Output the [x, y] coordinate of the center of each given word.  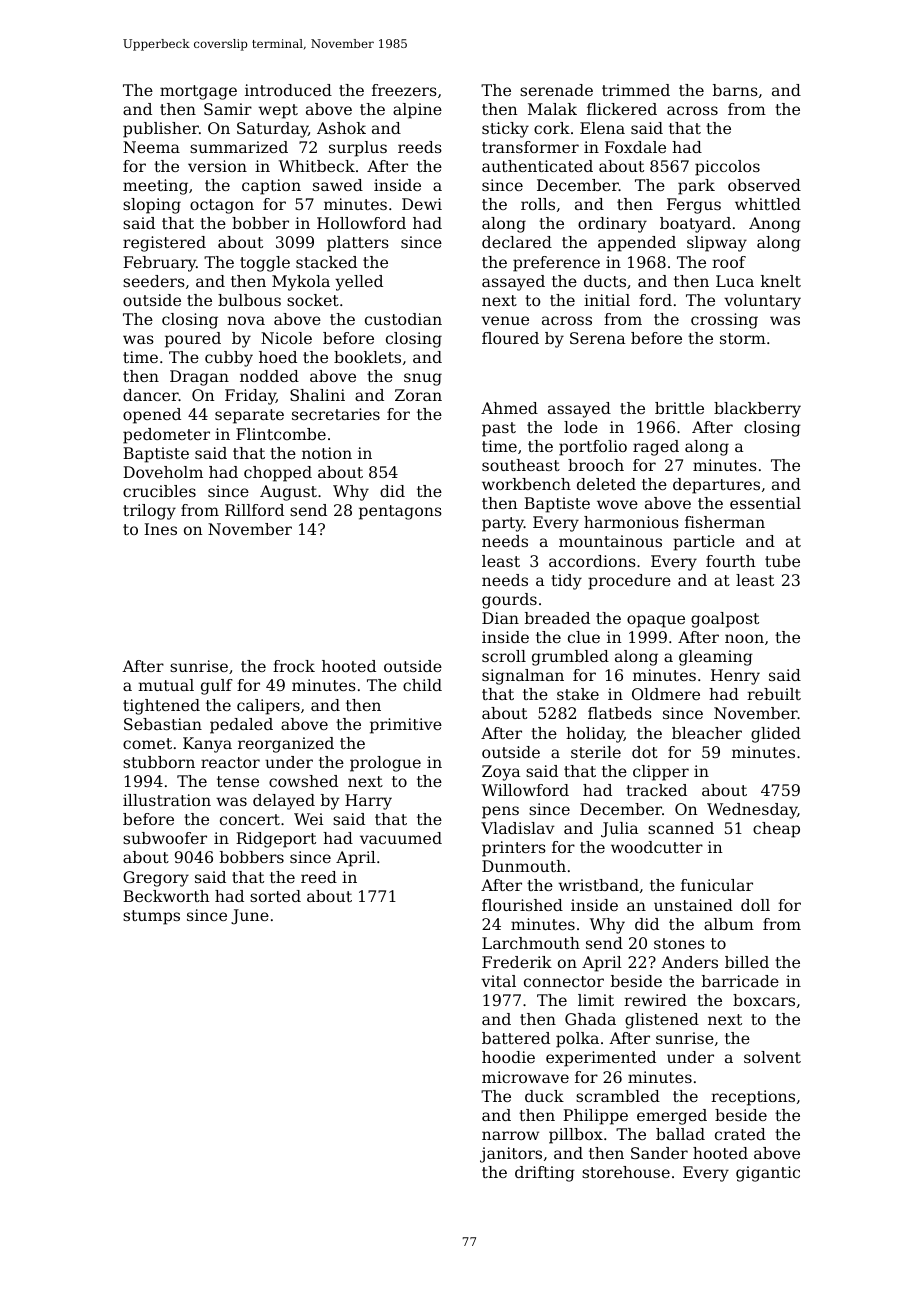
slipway [717, 244]
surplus [358, 149]
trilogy [149, 512]
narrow [510, 1135]
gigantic [768, 1174]
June [250, 917]
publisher [161, 130]
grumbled [570, 658]
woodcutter [657, 847]
